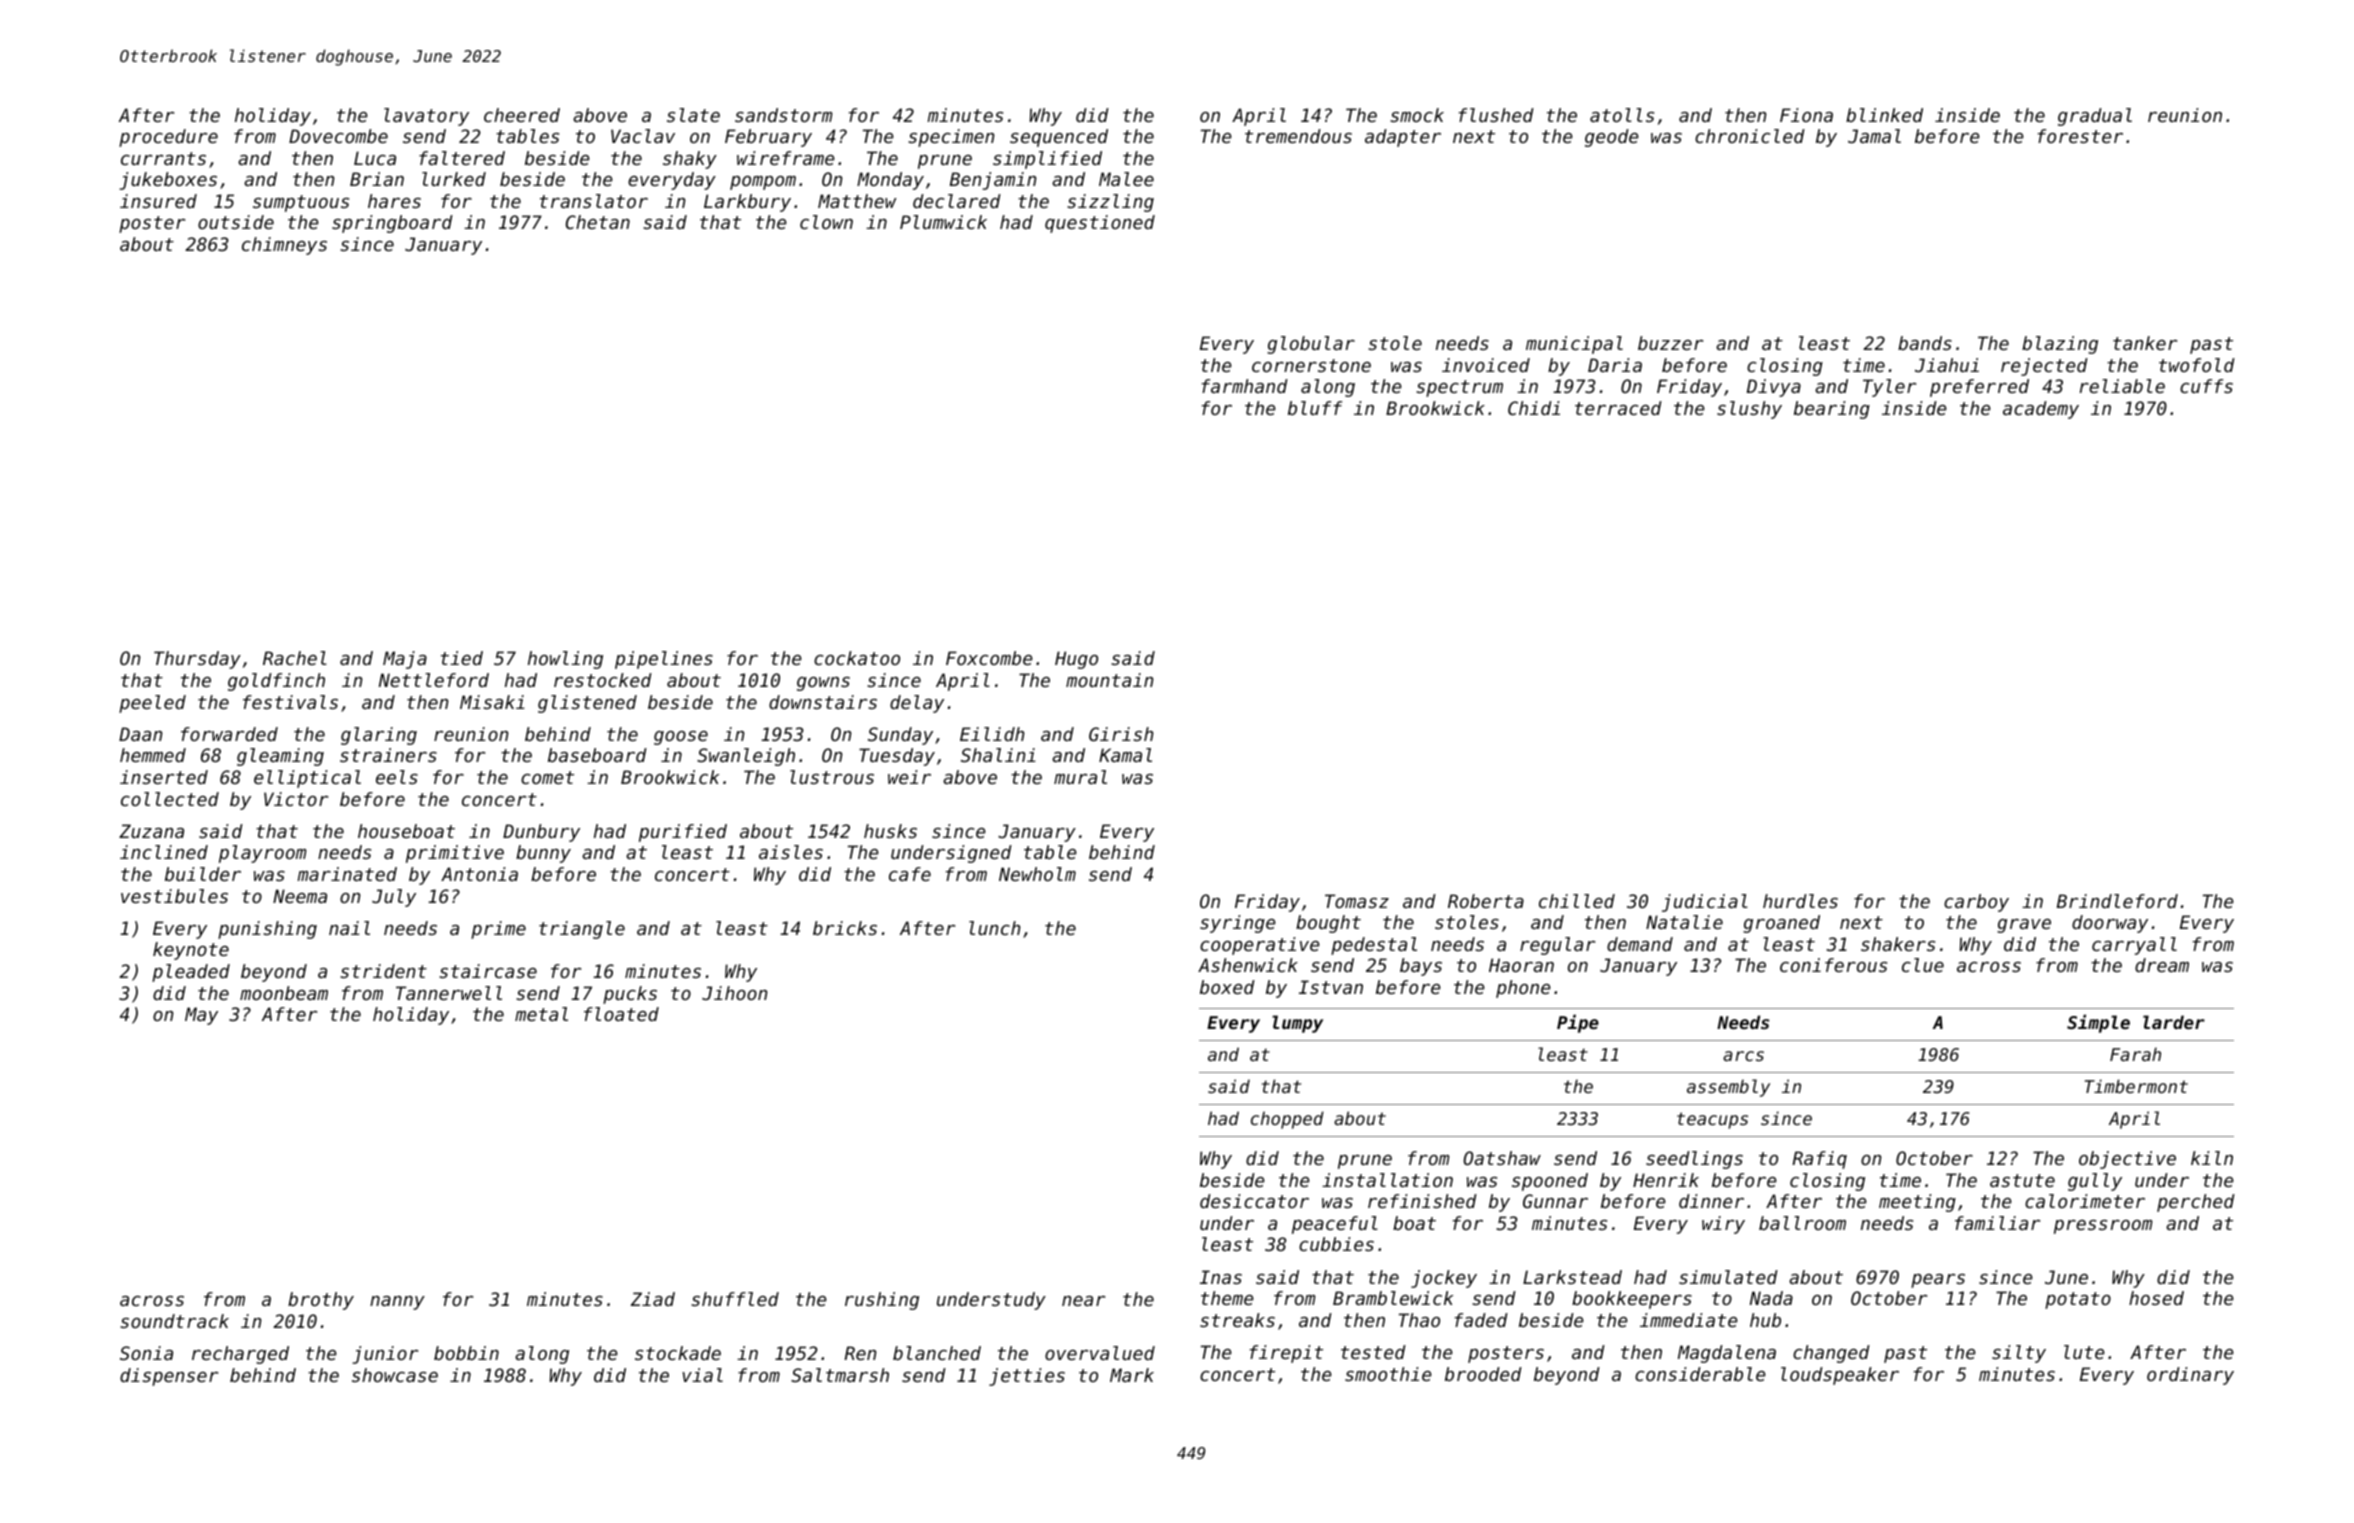  I want to click on Roberta, so click(1486, 901).
